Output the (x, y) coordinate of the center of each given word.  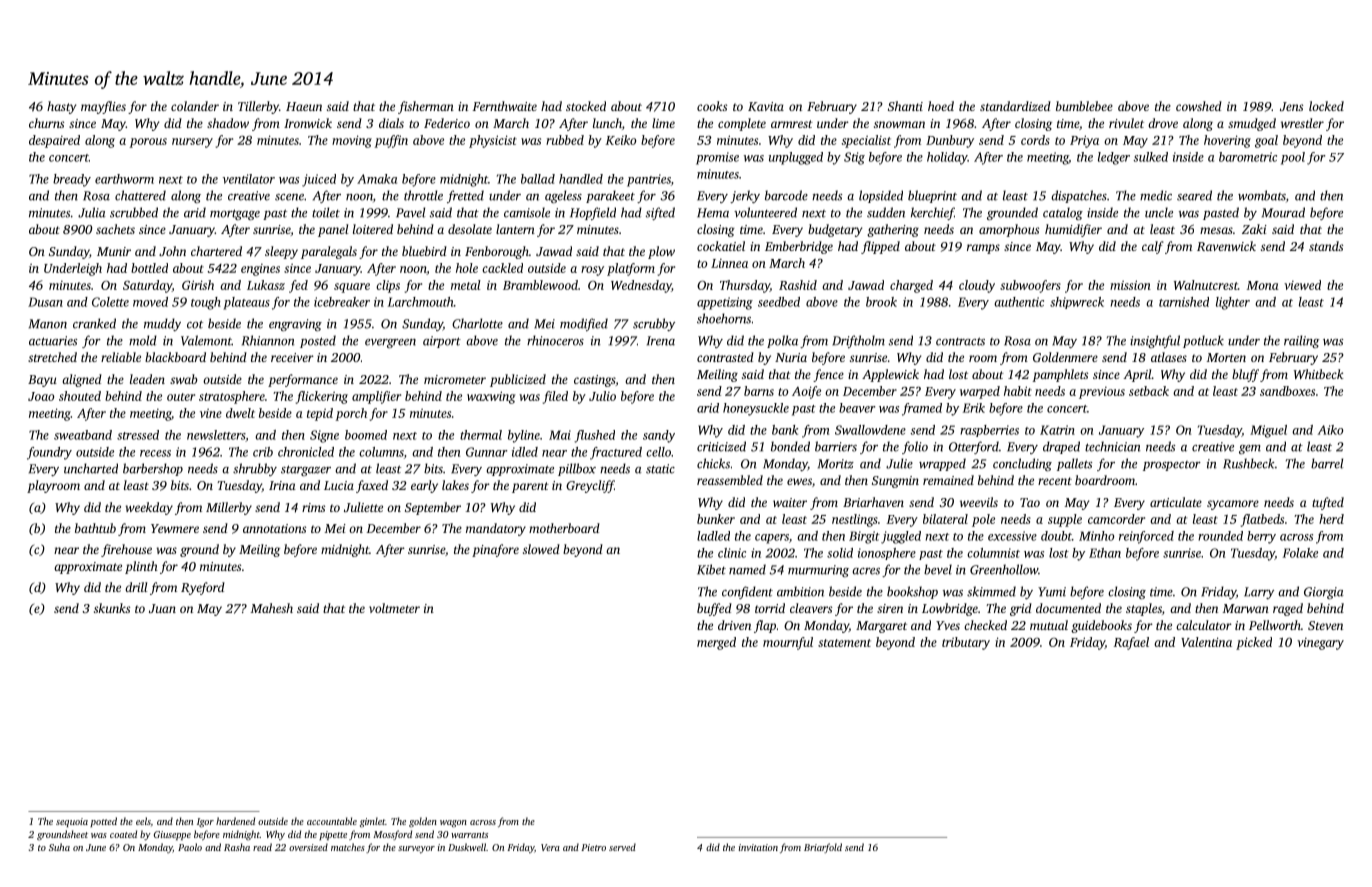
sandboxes (1287, 391)
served (622, 847)
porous (148, 143)
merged (716, 643)
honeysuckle (756, 409)
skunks (112, 608)
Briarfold (823, 848)
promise (717, 158)
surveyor (416, 850)
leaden (147, 379)
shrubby (255, 469)
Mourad (1283, 212)
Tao (1030, 502)
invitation (758, 847)
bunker (716, 519)
